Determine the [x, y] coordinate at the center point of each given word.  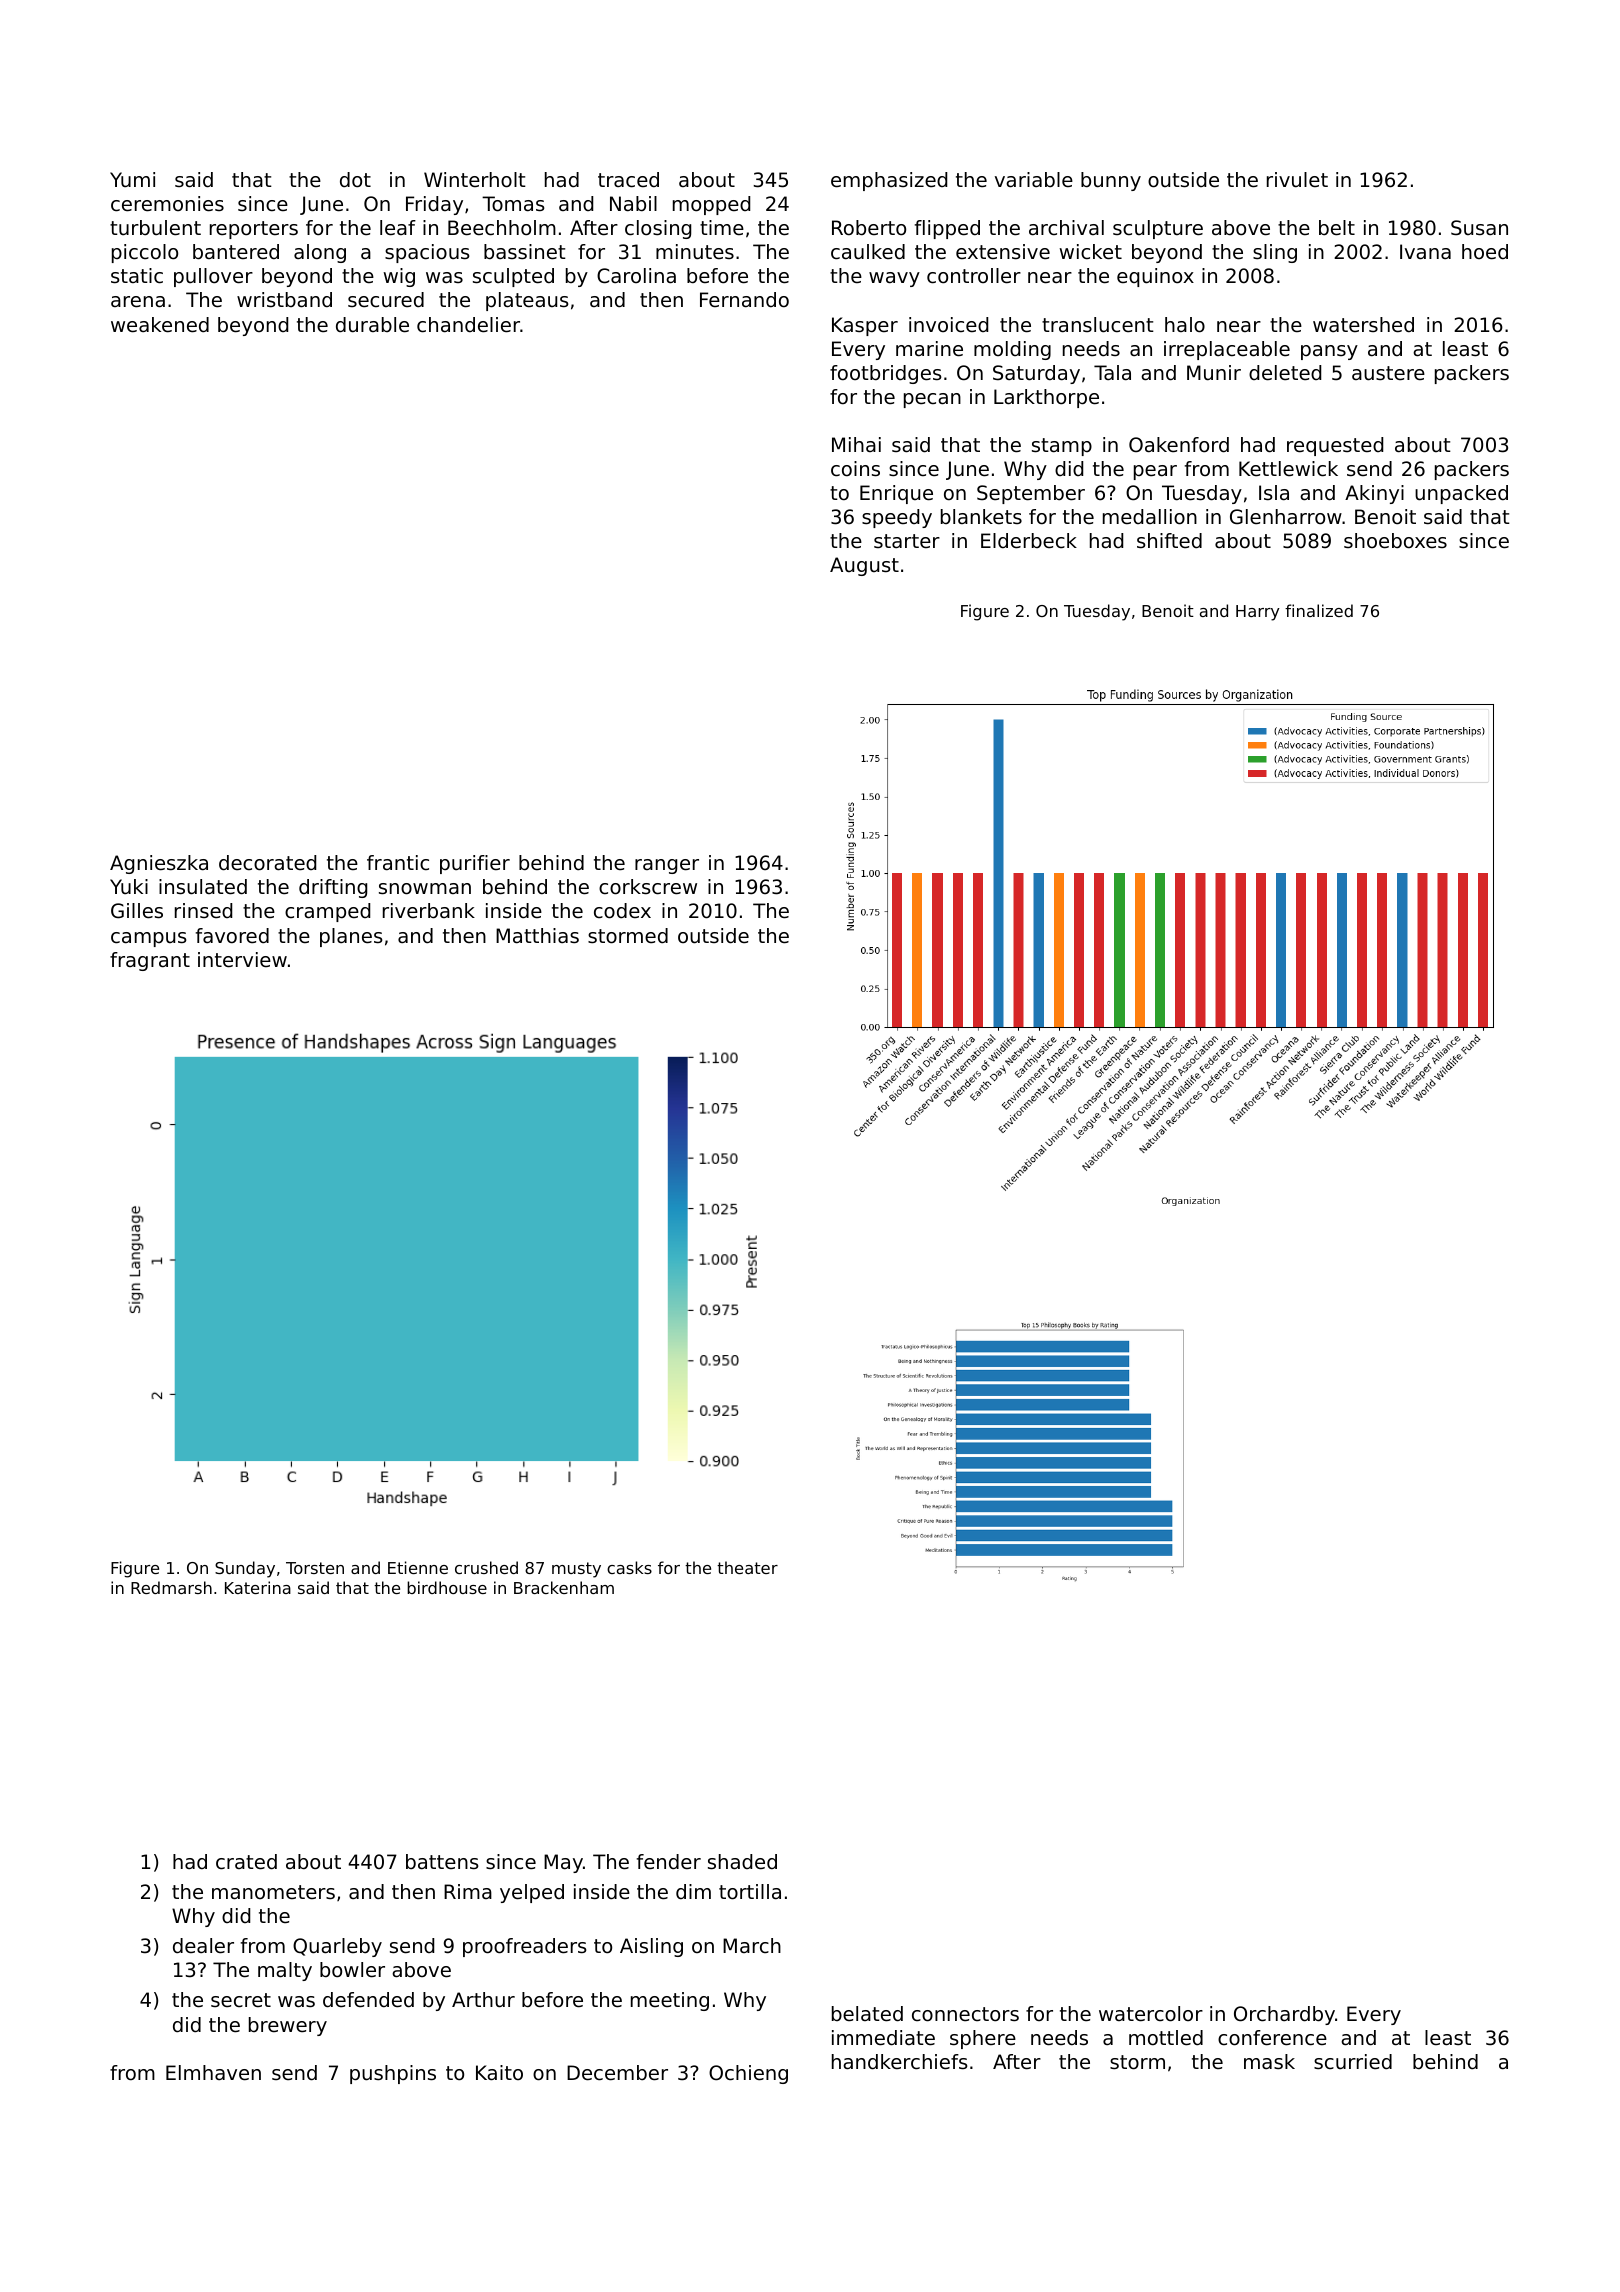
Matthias [537, 936]
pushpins [393, 2074]
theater [747, 1567]
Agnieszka [159, 864]
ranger [667, 866]
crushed [486, 1567]
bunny [1111, 181]
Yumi [132, 179]
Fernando [744, 300]
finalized [1319, 610]
